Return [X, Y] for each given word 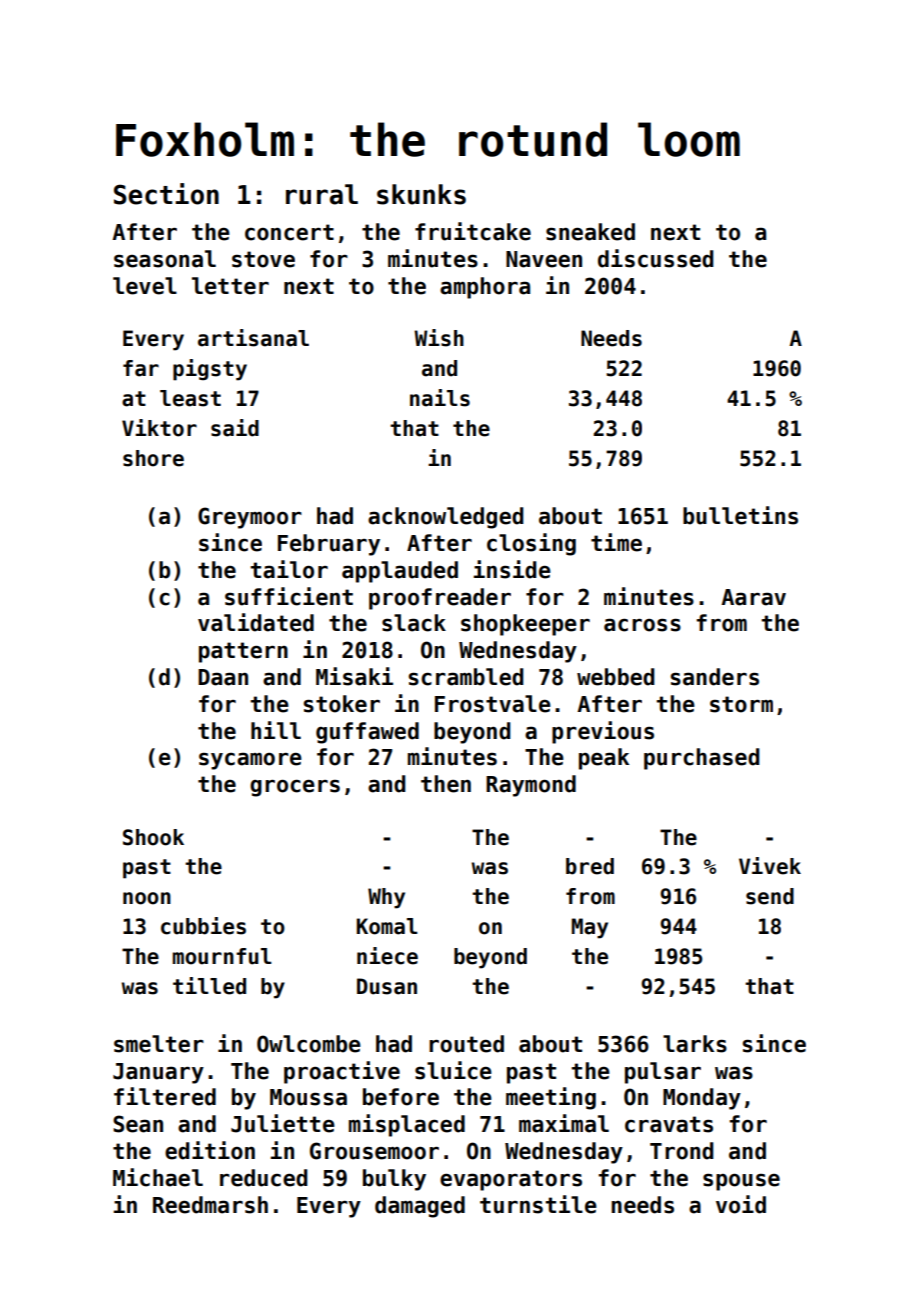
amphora [485, 288]
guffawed [367, 733]
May [590, 928]
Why [386, 898]
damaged [420, 1207]
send [770, 896]
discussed [656, 258]
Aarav [753, 597]
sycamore [250, 761]
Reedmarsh [210, 1205]
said [235, 428]
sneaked [590, 232]
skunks [421, 194]
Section [166, 194]
